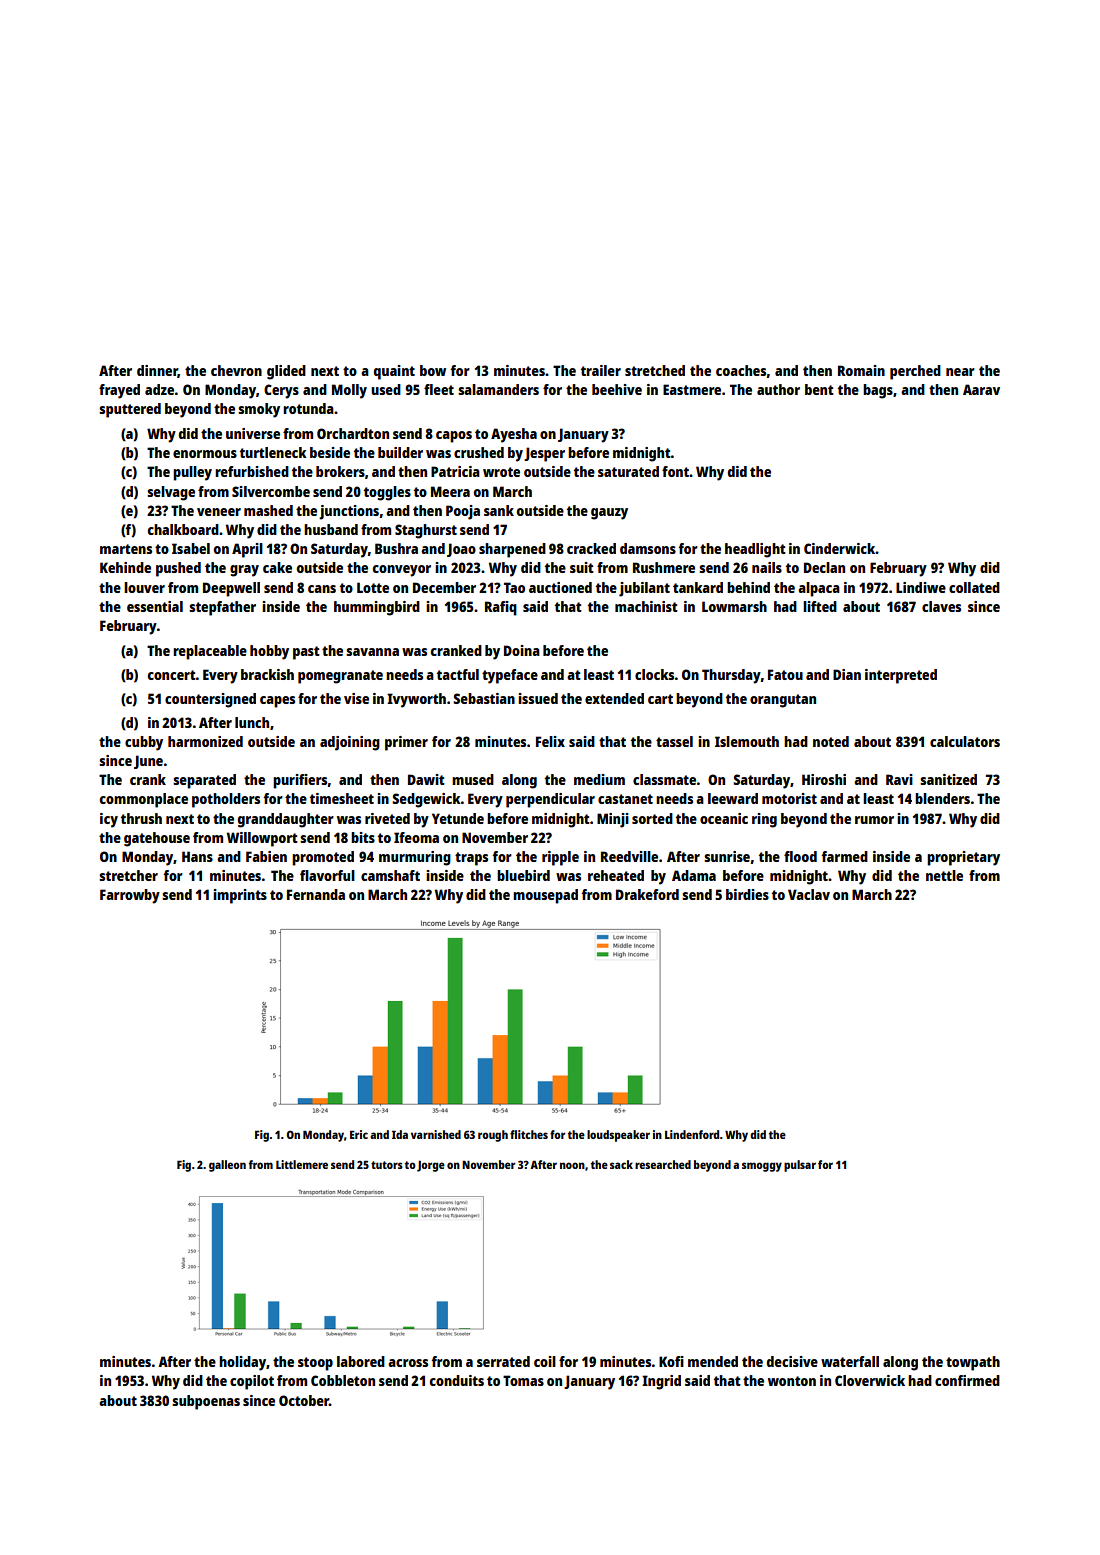 The image size is (1100, 1555). Describe the element at coordinates (522, 650) in the document. I see `Doina` at that location.
